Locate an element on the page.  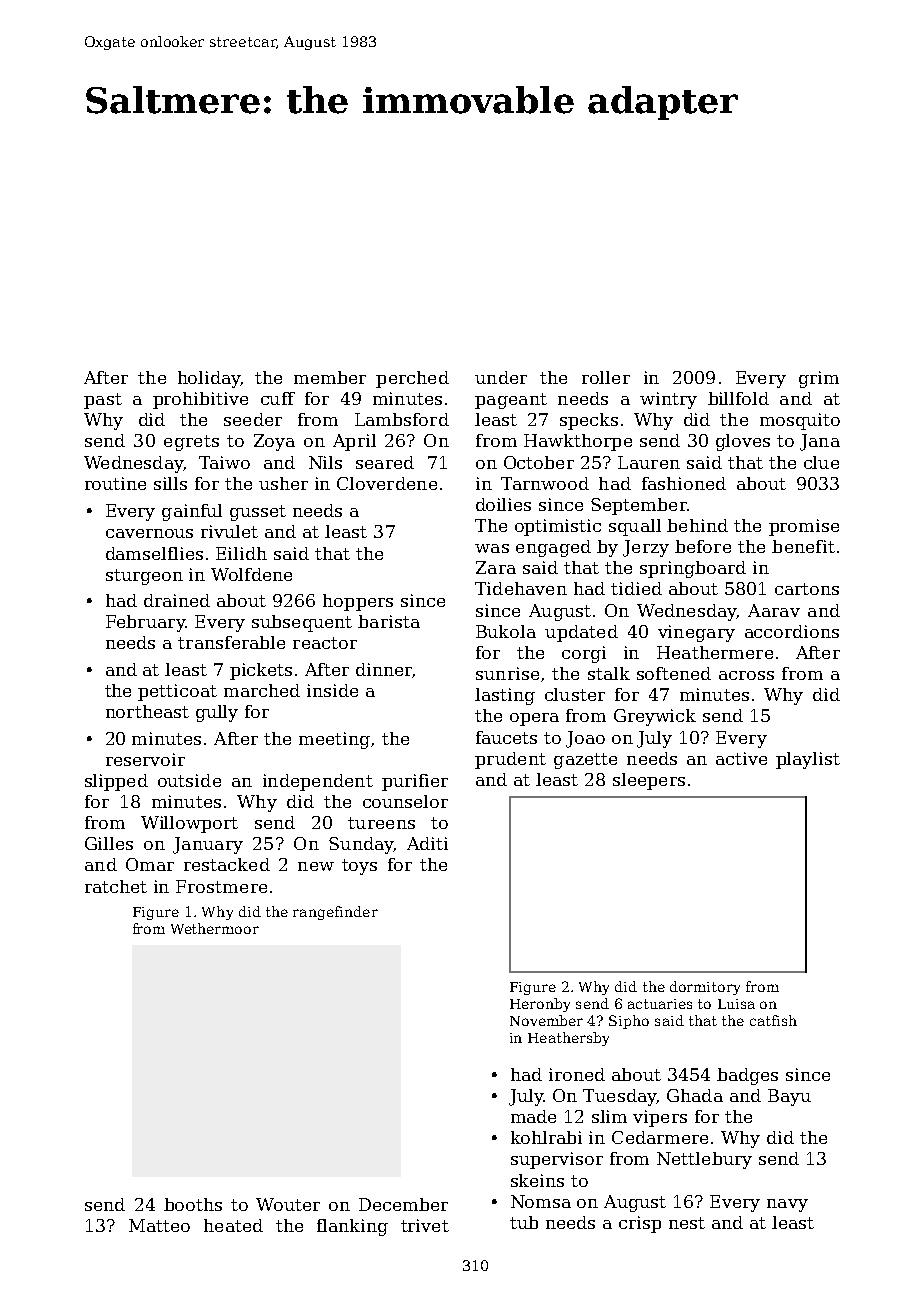
reservoir is located at coordinates (145, 759).
